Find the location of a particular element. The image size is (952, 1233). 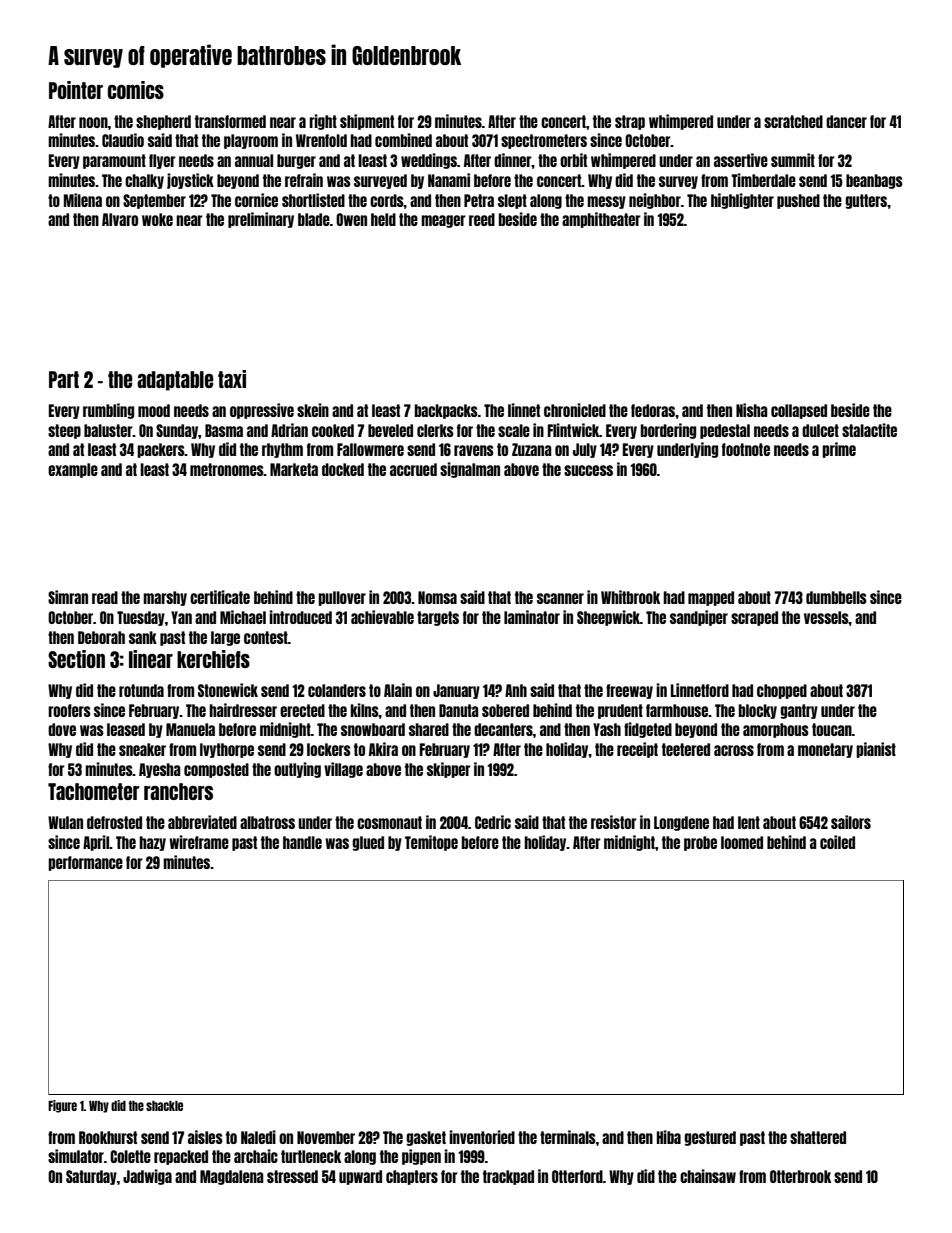

Alvaro is located at coordinates (120, 219).
